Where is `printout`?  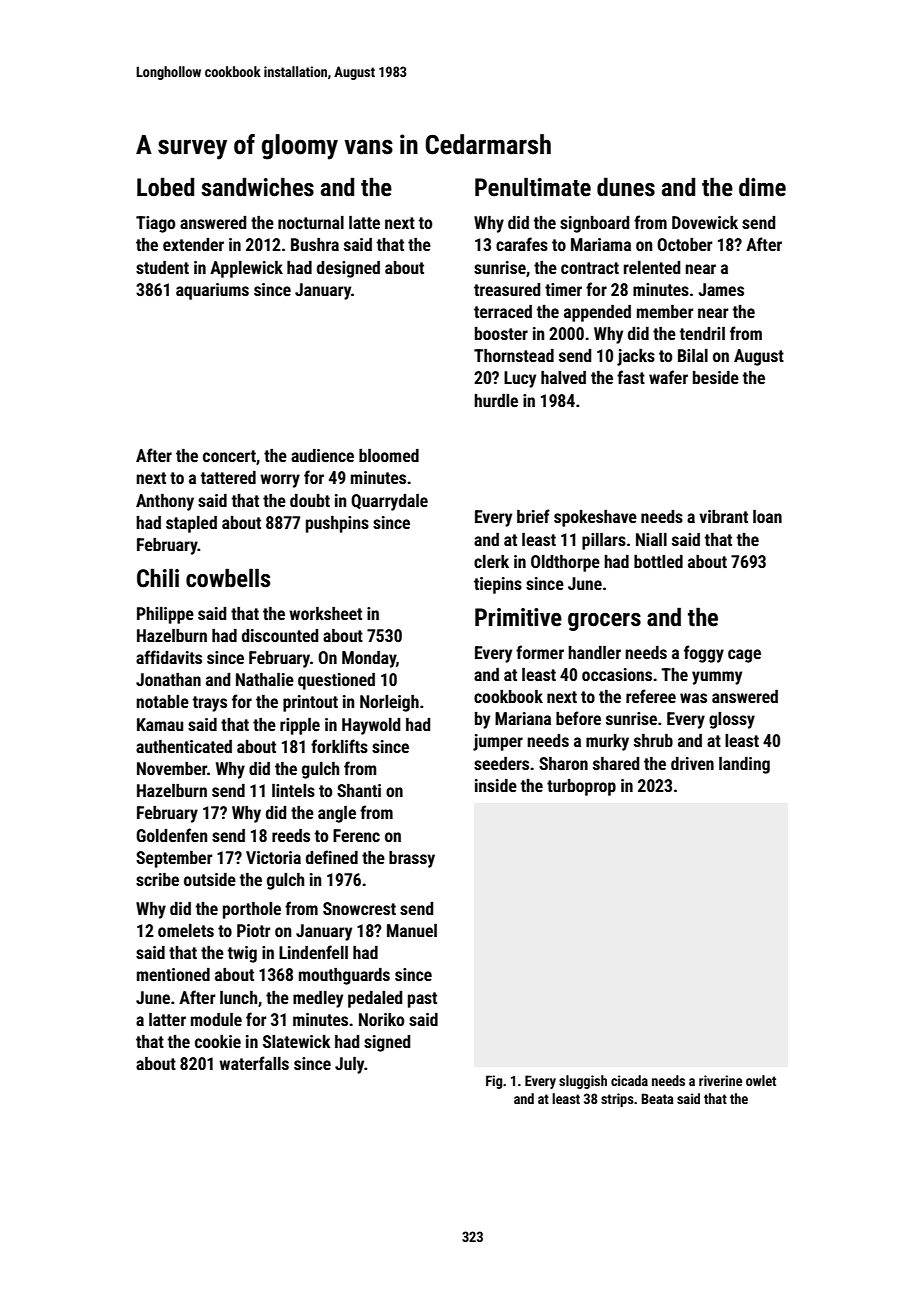
printout is located at coordinates (310, 703).
